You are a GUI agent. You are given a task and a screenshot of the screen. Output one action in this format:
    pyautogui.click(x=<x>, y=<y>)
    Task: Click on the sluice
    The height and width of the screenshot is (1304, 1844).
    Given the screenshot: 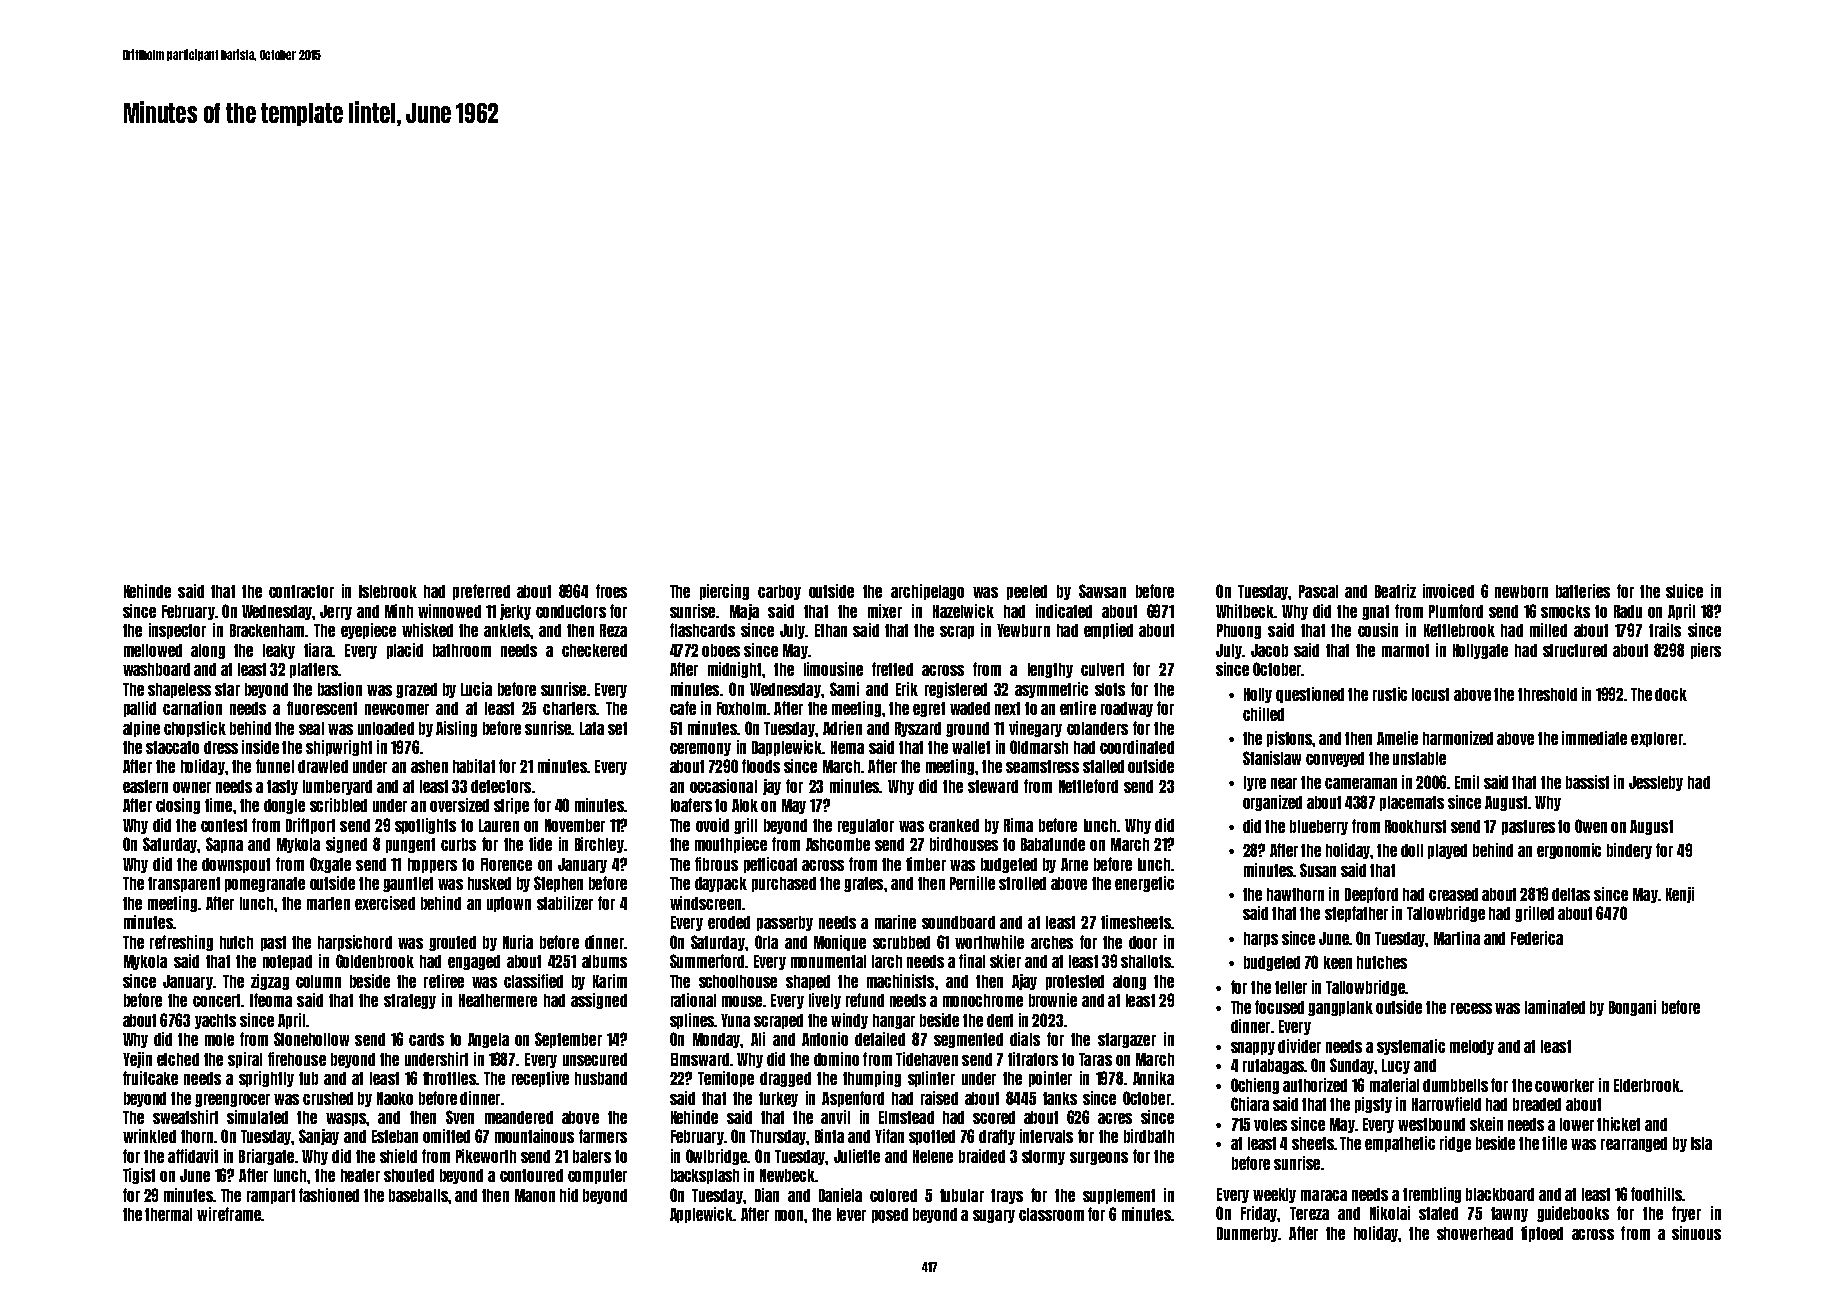 What is the action you would take?
    pyautogui.click(x=1684, y=591)
